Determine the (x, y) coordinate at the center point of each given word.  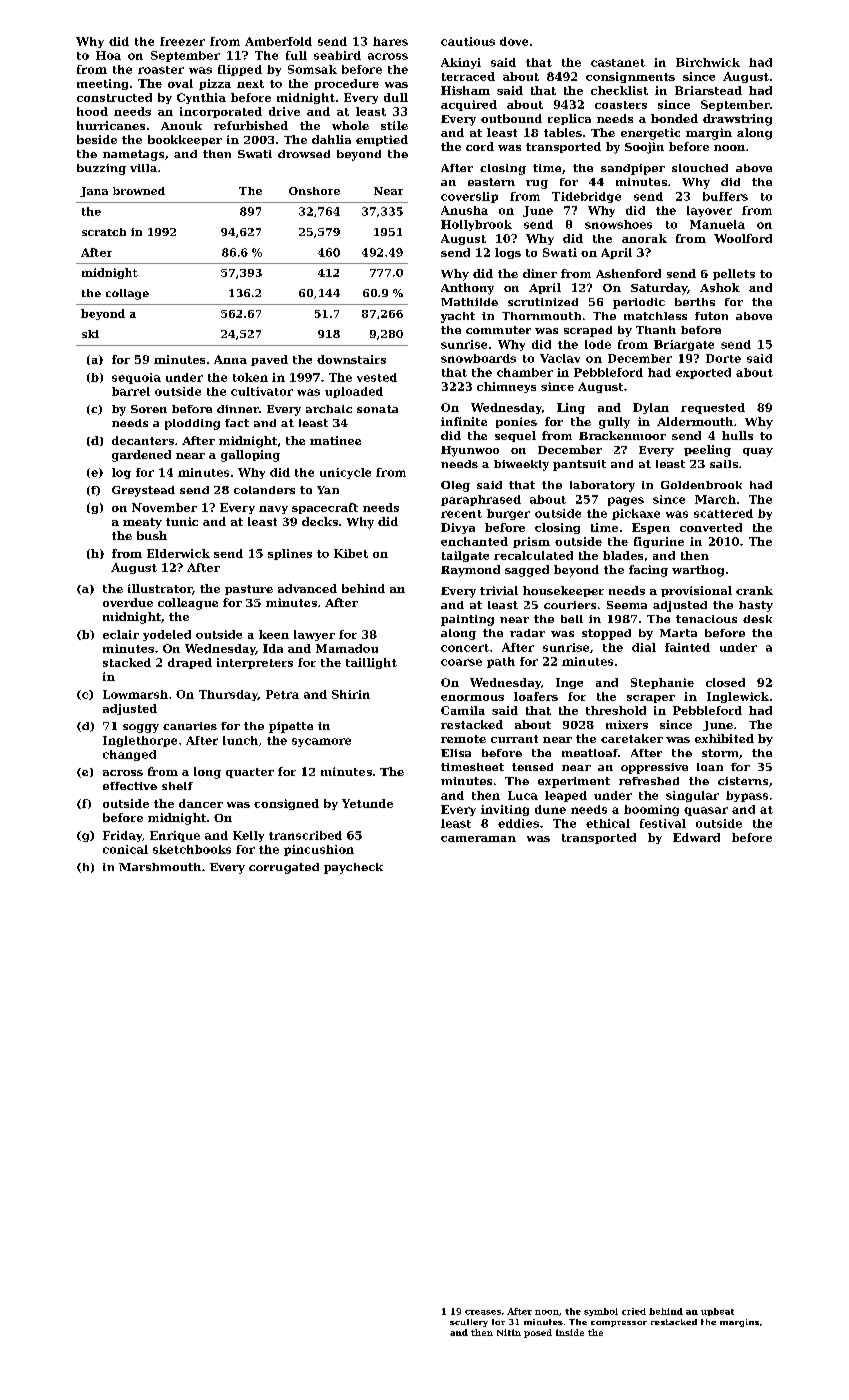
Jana (94, 192)
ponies (516, 422)
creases (483, 1312)
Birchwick (708, 62)
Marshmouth (160, 867)
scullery (469, 1323)
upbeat (717, 1312)
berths (695, 302)
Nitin (509, 1332)
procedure (346, 84)
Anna (230, 359)
